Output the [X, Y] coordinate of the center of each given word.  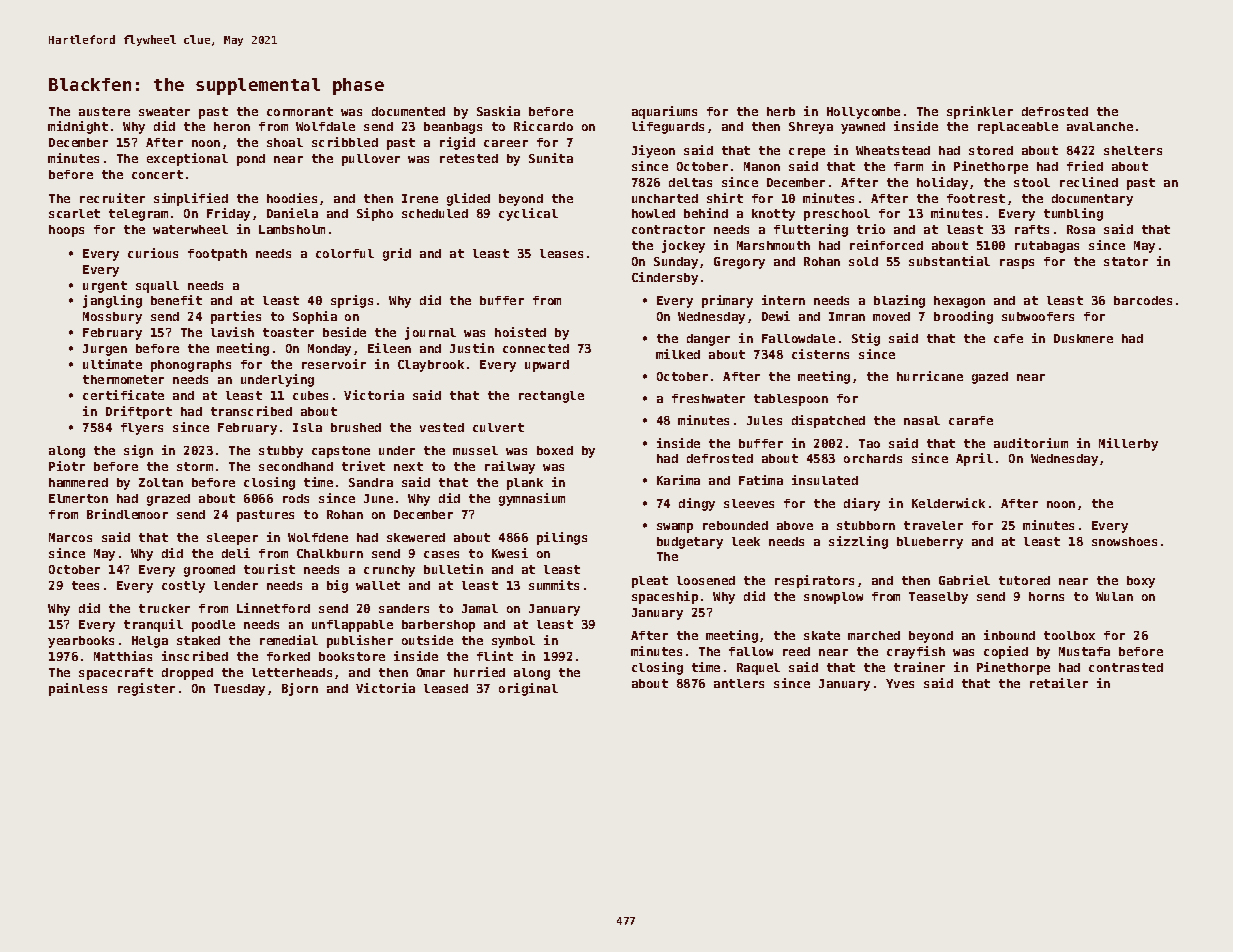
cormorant [300, 111]
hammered [78, 482]
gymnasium [532, 499]
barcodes [1143, 300]
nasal [922, 420]
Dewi [776, 316]
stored [991, 150]
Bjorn [300, 689]
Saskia [498, 111]
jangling [112, 301]
